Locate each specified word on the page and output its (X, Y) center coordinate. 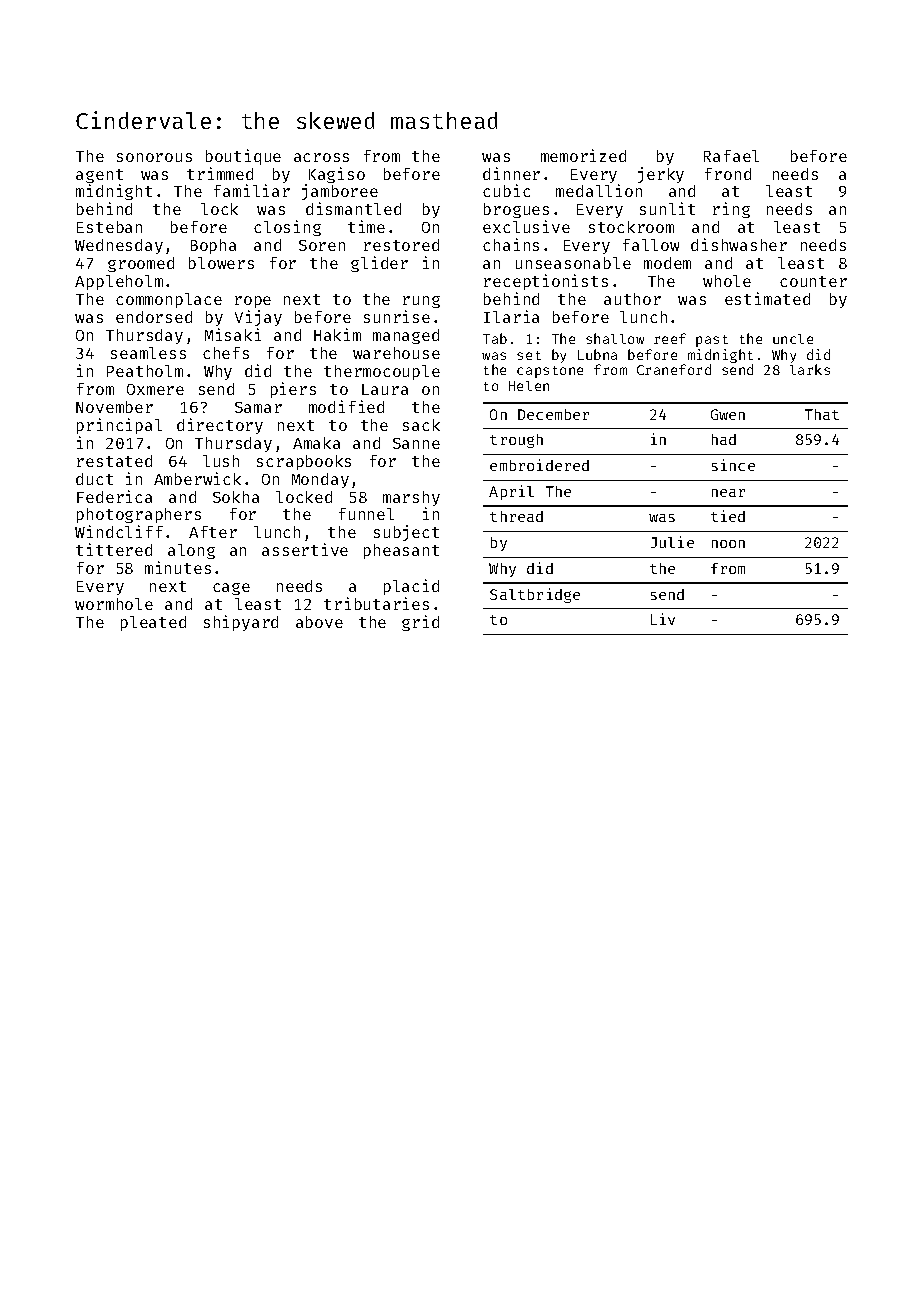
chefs (226, 353)
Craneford (674, 369)
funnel (366, 514)
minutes (178, 567)
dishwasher (739, 244)
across (321, 157)
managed (406, 336)
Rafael (731, 156)
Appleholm (119, 282)
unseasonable (573, 263)
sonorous (154, 157)
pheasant (401, 551)
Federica (114, 496)
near (728, 493)
